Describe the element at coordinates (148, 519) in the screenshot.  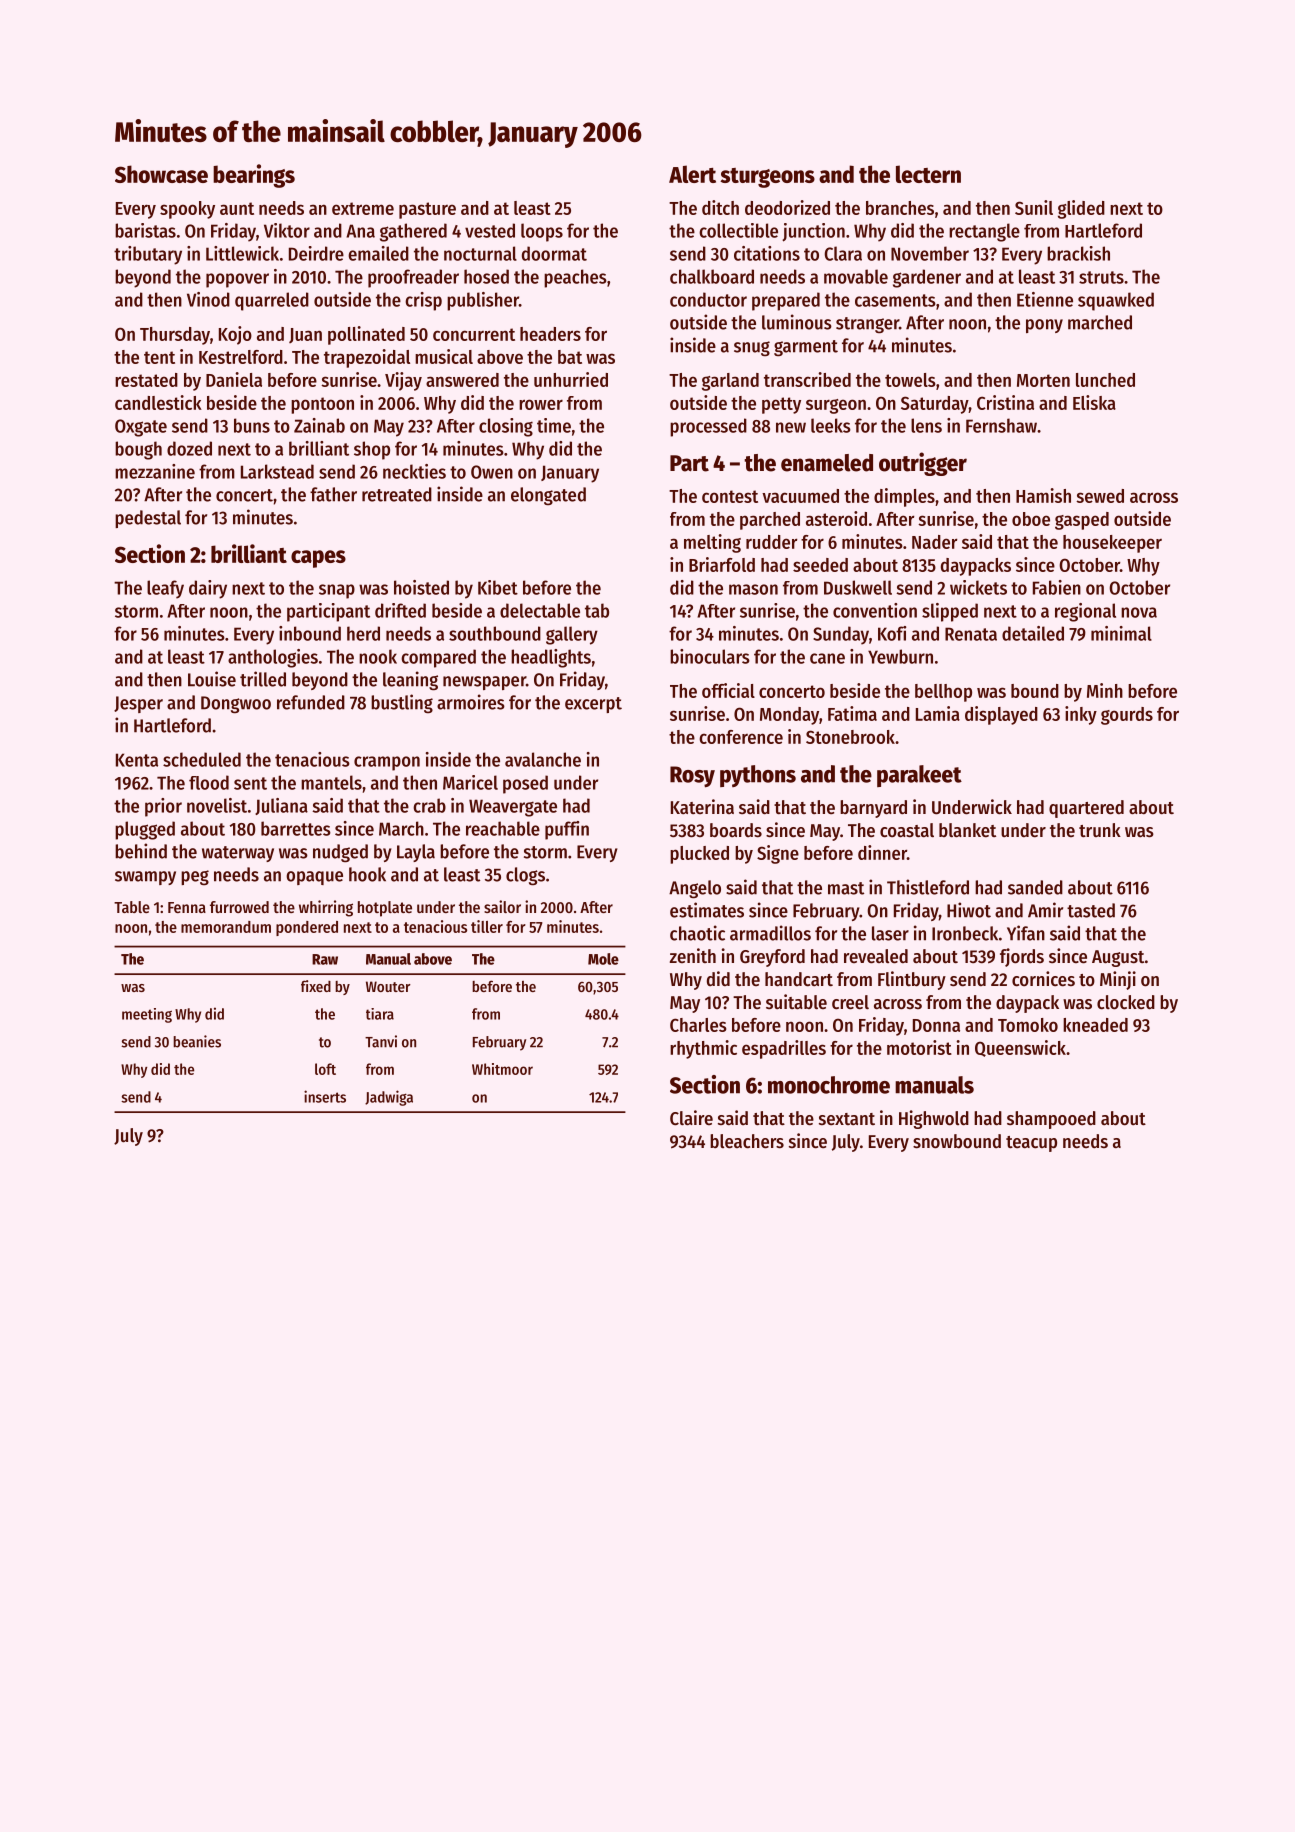
I see `pedestal` at that location.
